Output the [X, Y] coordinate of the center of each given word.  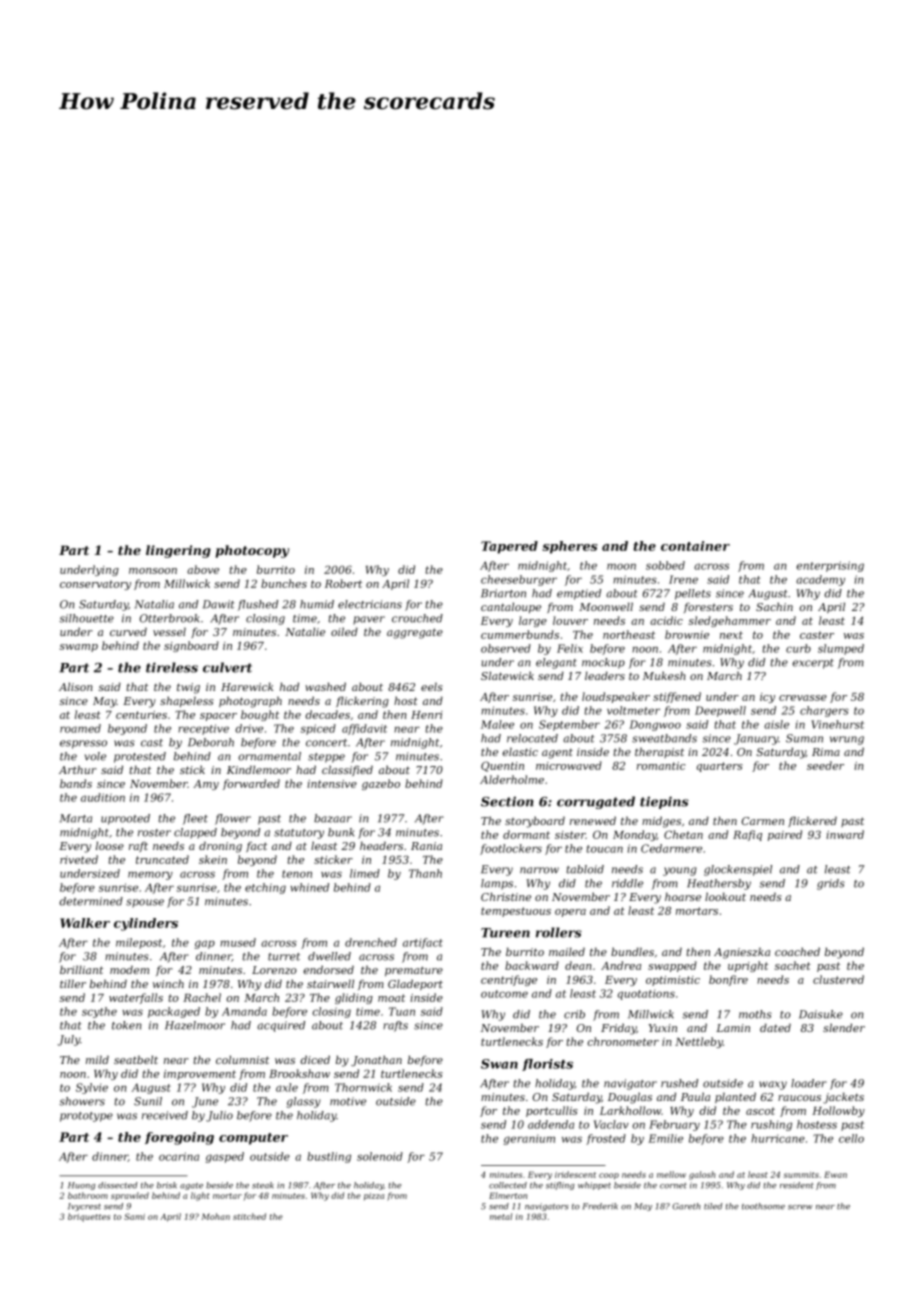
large [533, 621]
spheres [569, 547]
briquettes [89, 1217]
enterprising [830, 566]
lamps [497, 884]
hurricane [778, 1138]
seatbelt [136, 1059]
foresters [708, 608]
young [680, 871]
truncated [162, 859]
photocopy [252, 551]
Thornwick [363, 1087]
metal [501, 1216]
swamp [79, 648]
